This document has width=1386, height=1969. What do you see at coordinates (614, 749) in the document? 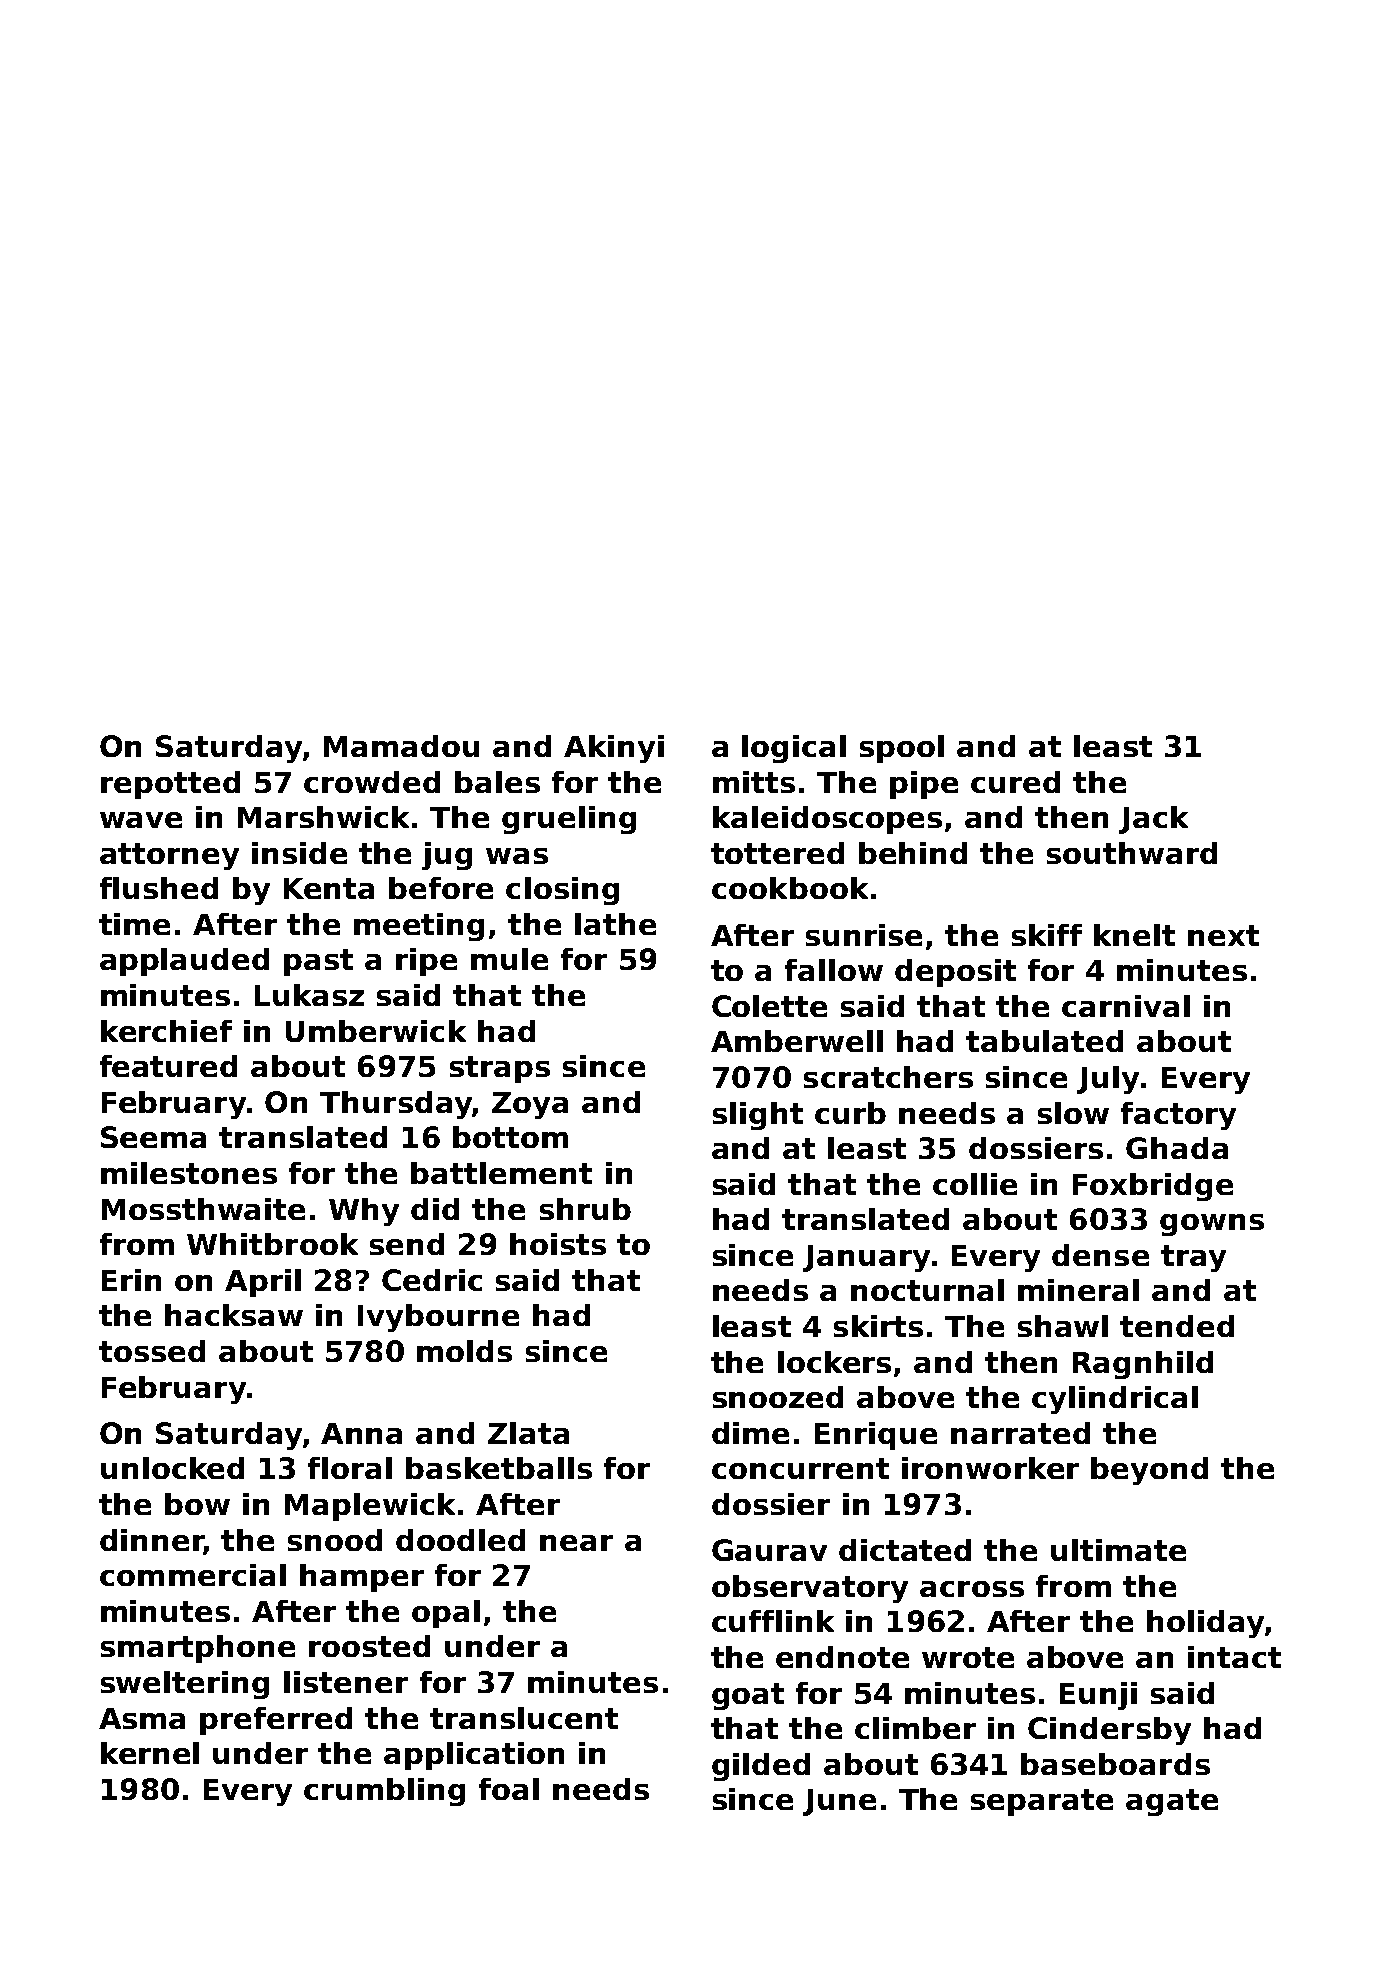
I see `Akinyi` at bounding box center [614, 749].
